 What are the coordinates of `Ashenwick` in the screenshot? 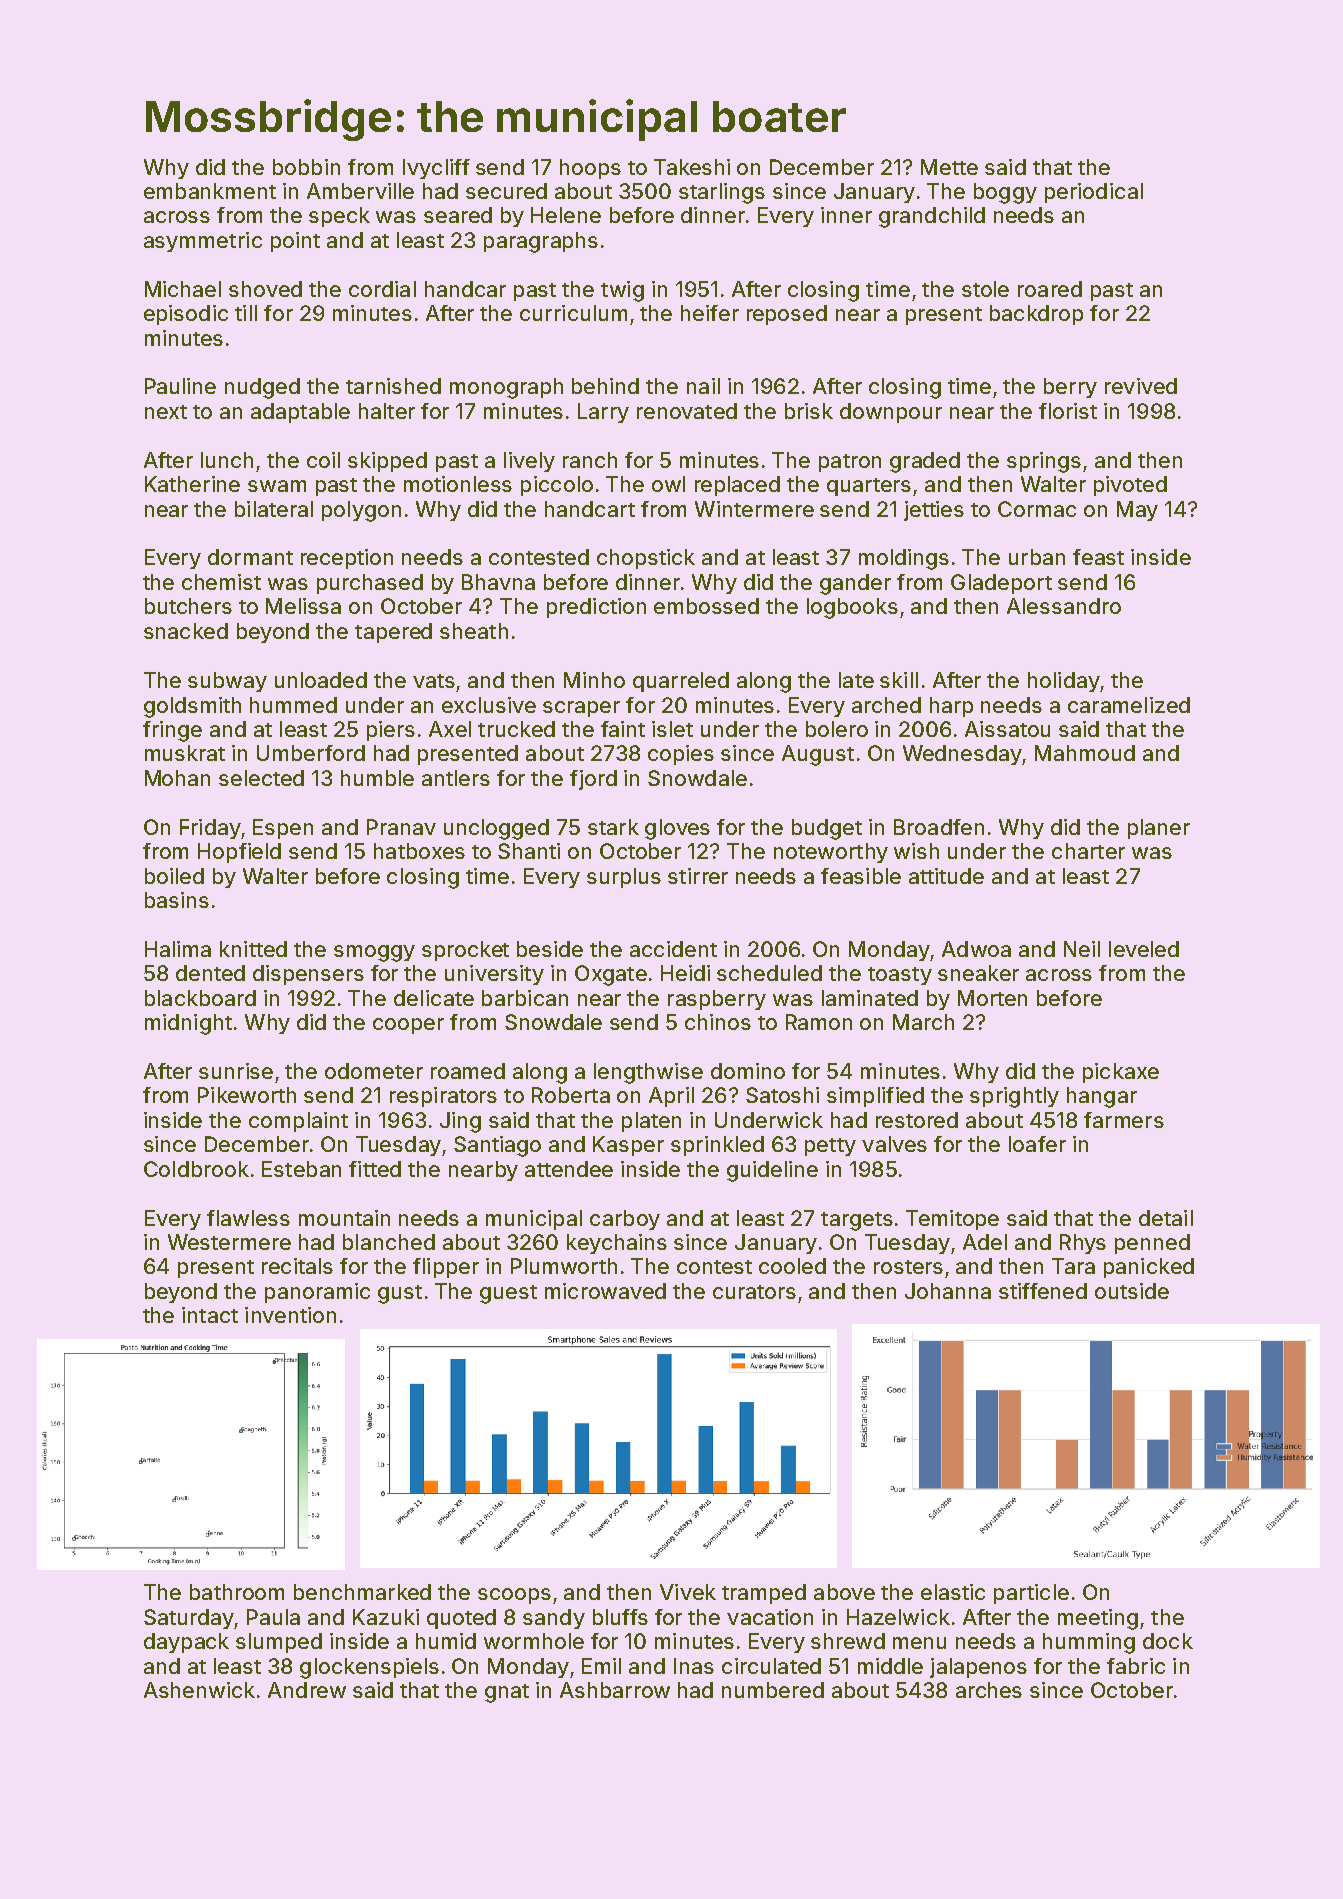 It's located at (199, 1690).
